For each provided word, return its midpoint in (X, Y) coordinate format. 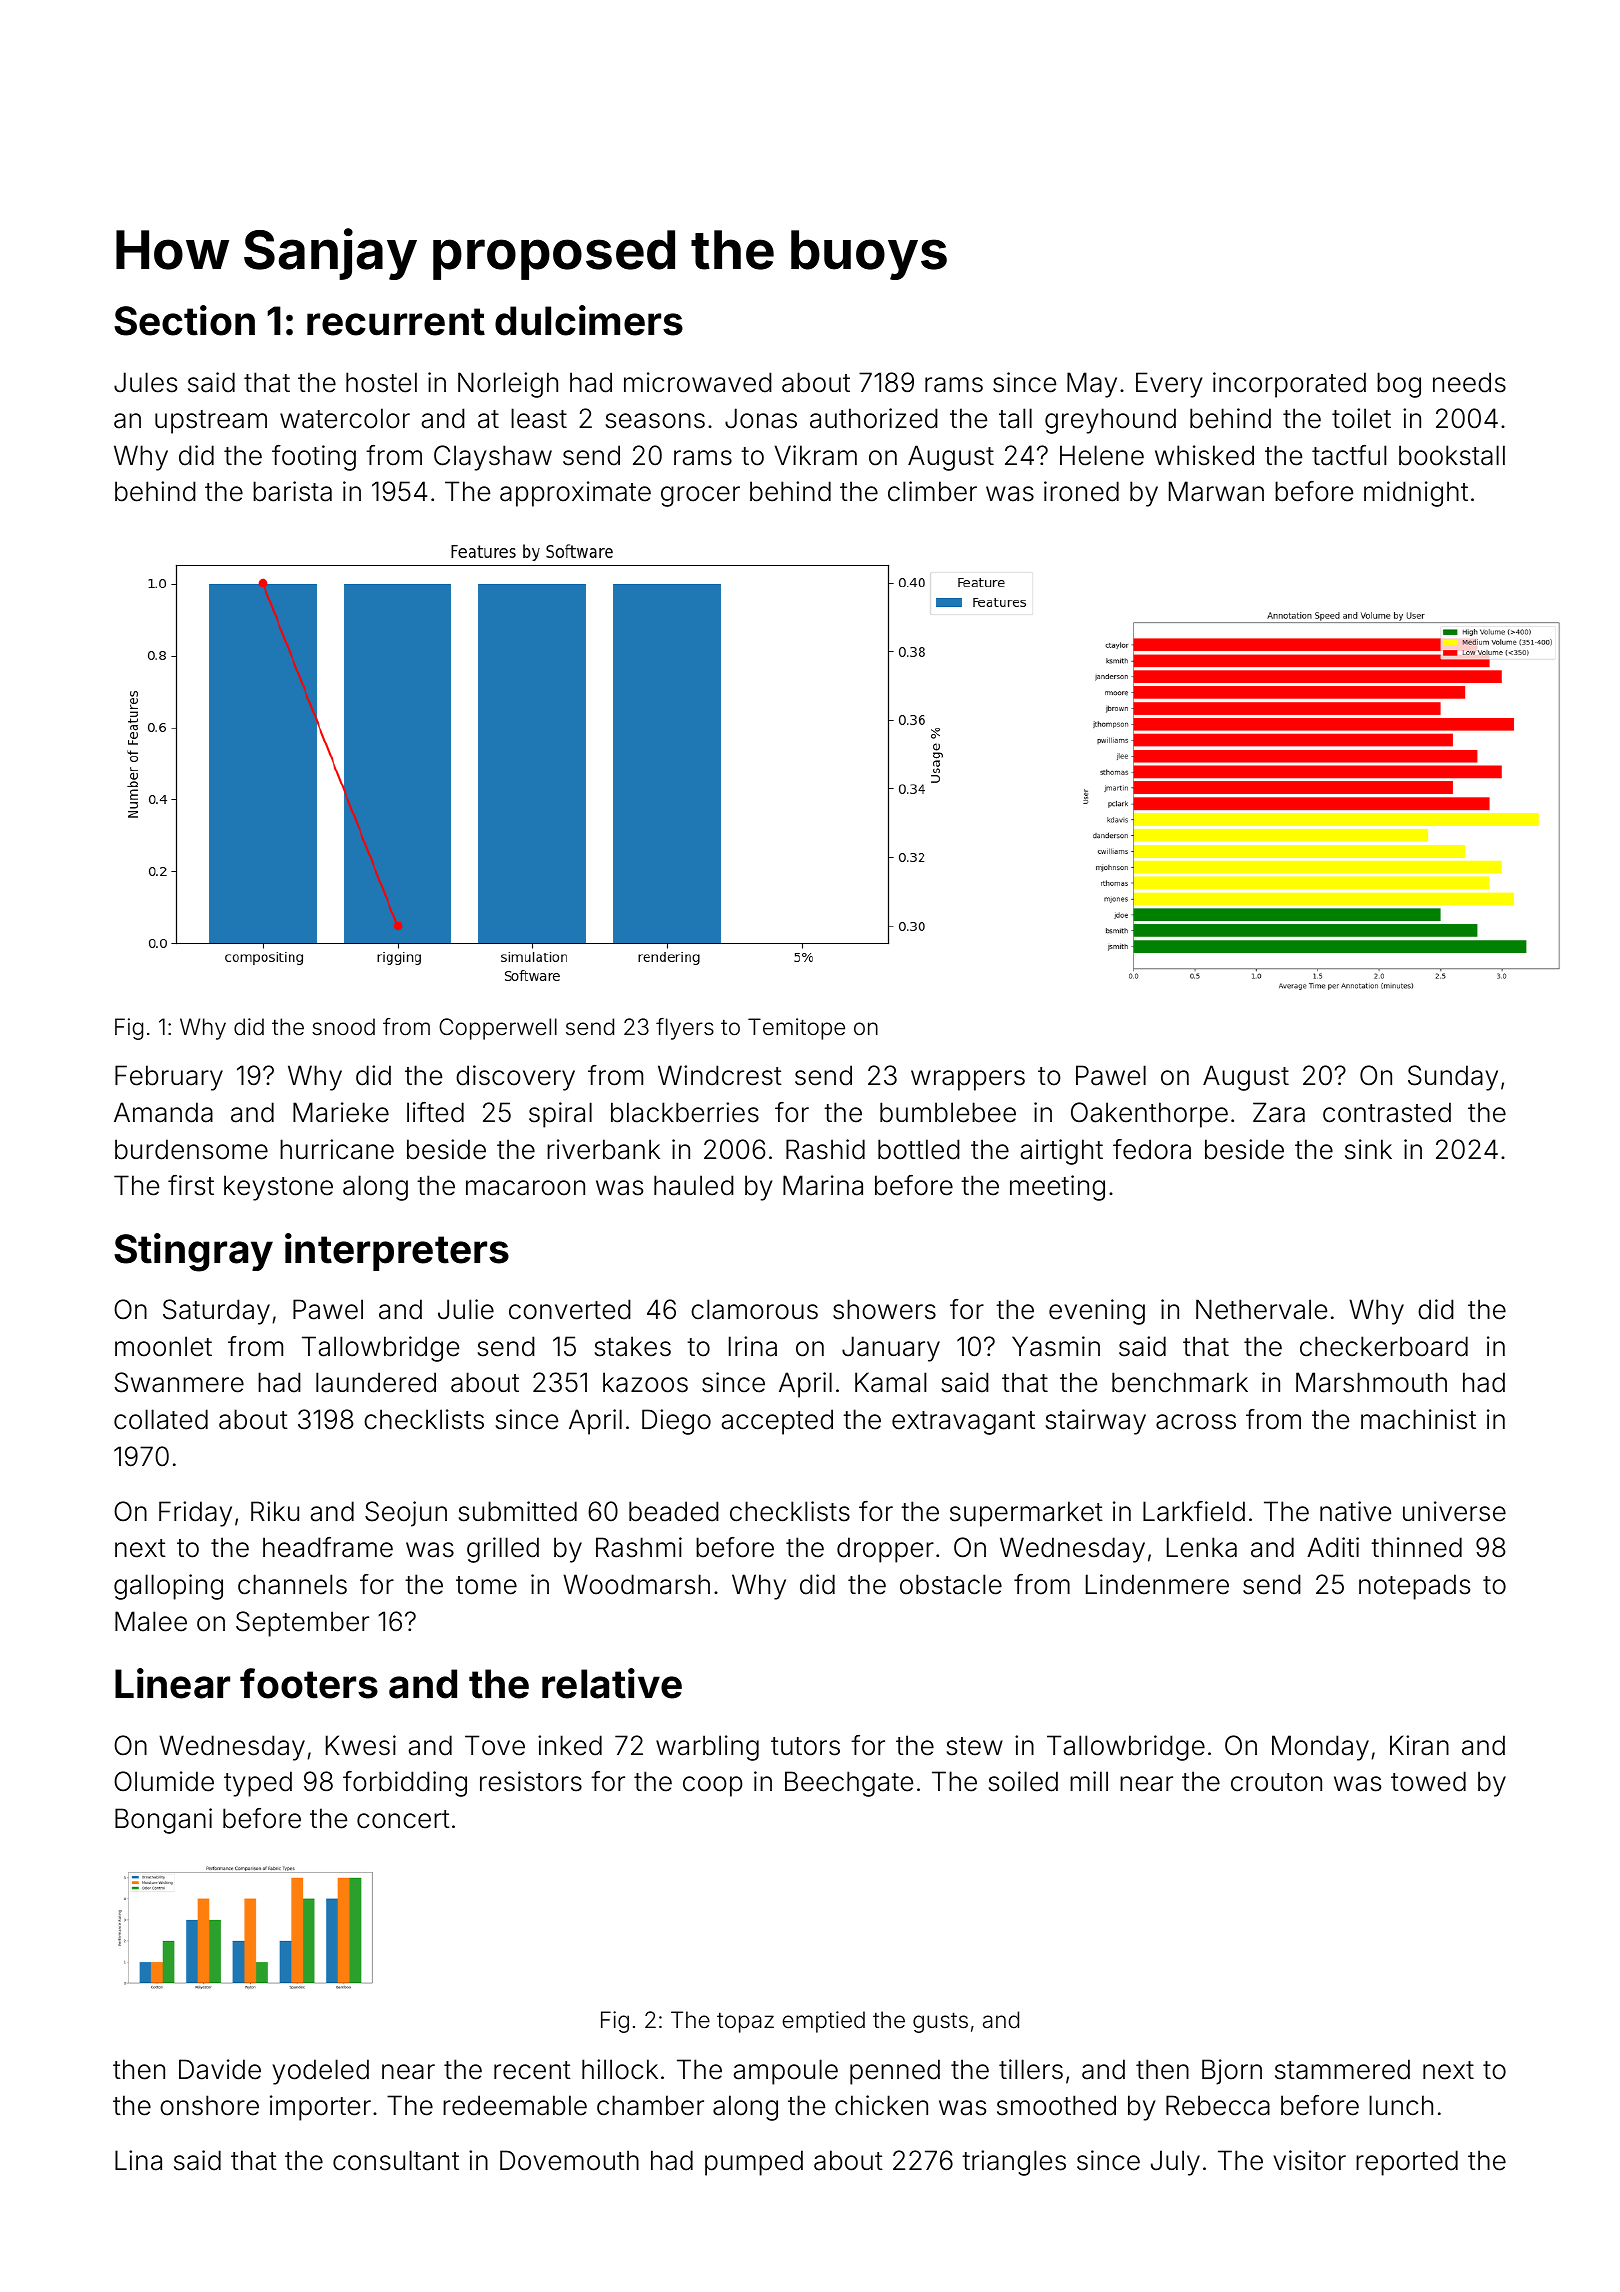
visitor (1309, 2160)
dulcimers (589, 320)
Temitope (796, 1029)
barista (292, 491)
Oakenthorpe (1149, 1115)
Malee (151, 1621)
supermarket (1026, 1514)
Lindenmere (1157, 1584)
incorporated (1289, 385)
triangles (1014, 2163)
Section (184, 320)
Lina (138, 2160)
